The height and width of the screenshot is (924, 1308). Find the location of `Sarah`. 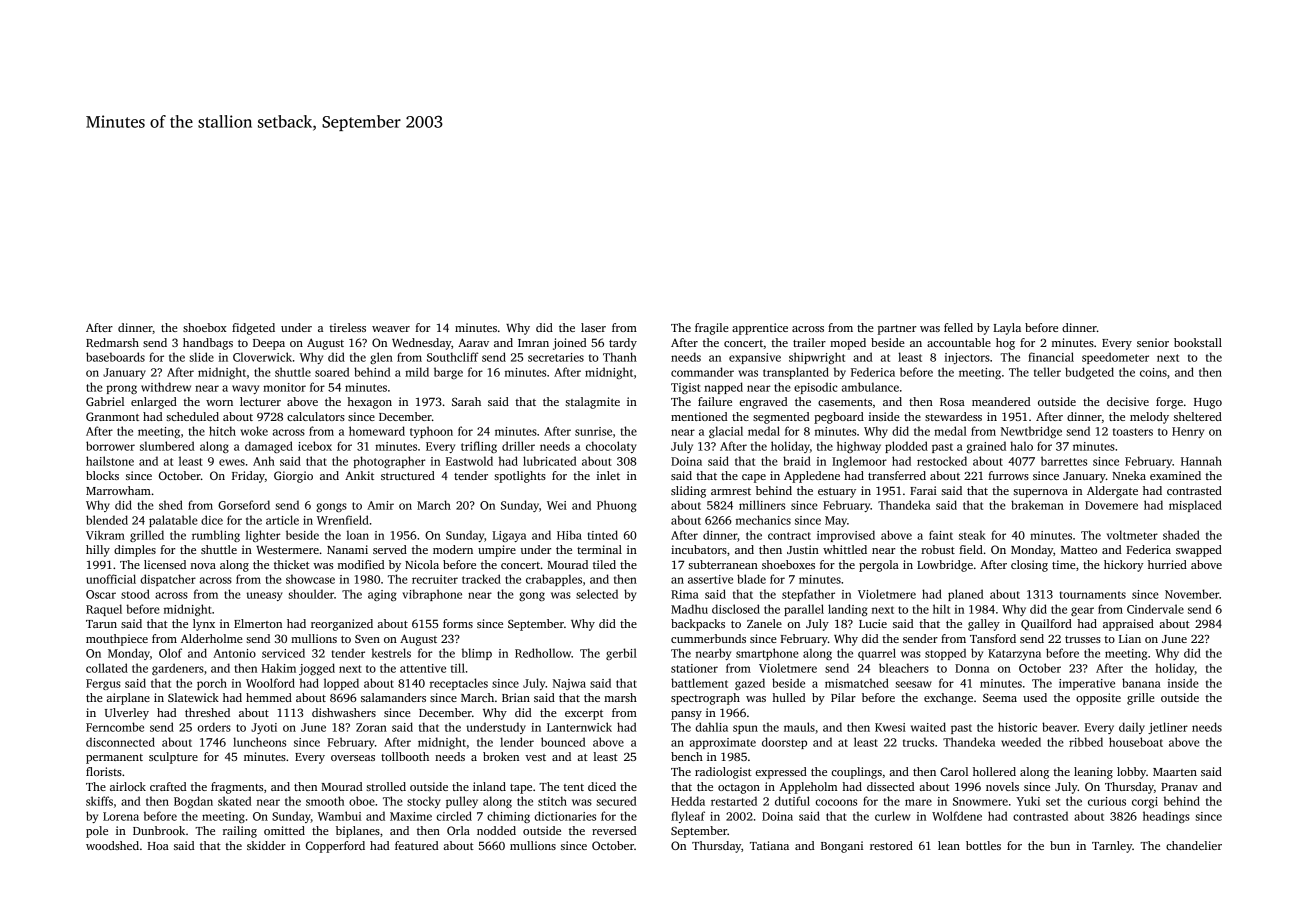

Sarah is located at coordinates (466, 401).
